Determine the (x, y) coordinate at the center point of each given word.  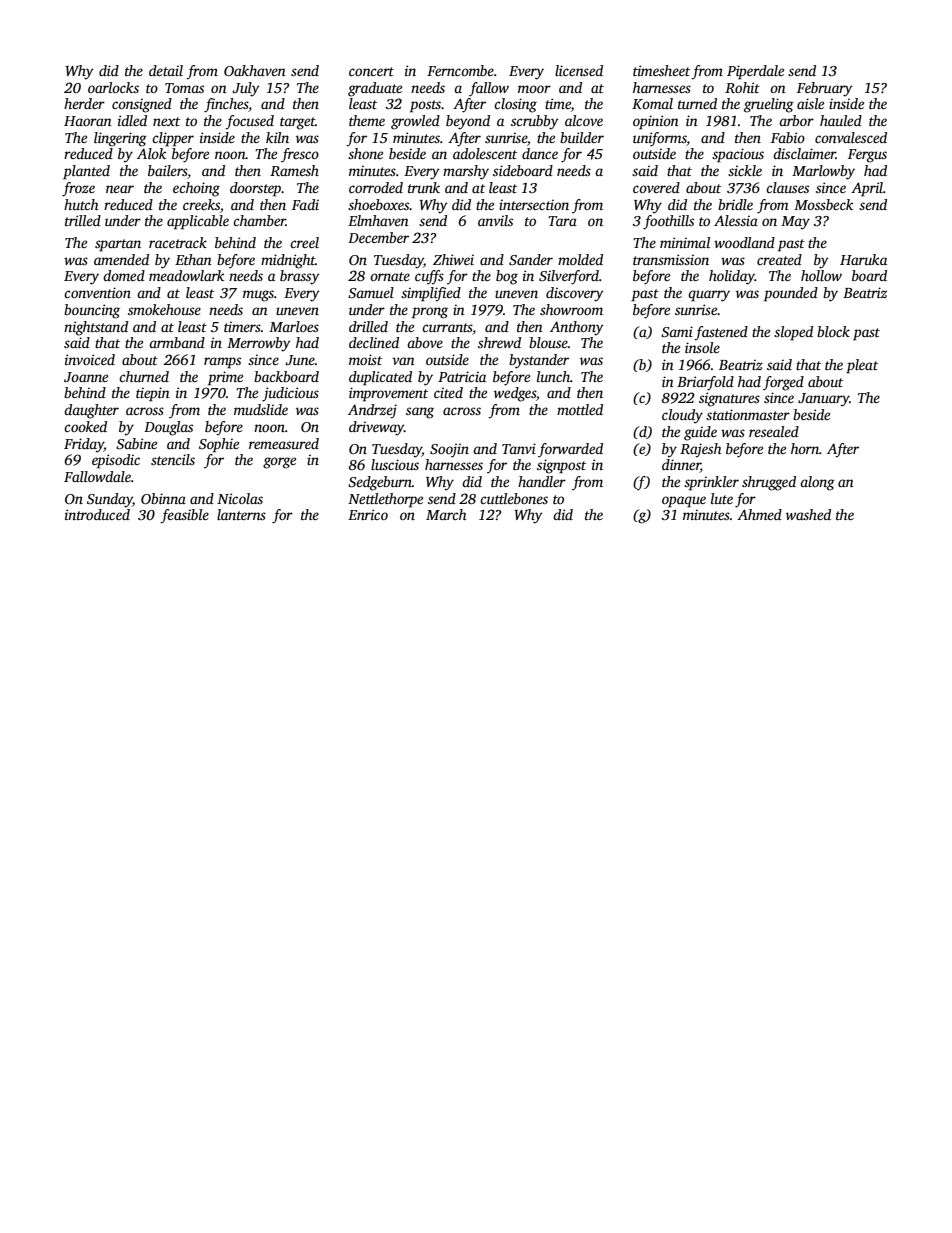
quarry (709, 296)
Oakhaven (255, 70)
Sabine (136, 443)
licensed (579, 70)
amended (121, 259)
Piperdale (755, 72)
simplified (431, 294)
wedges (515, 394)
